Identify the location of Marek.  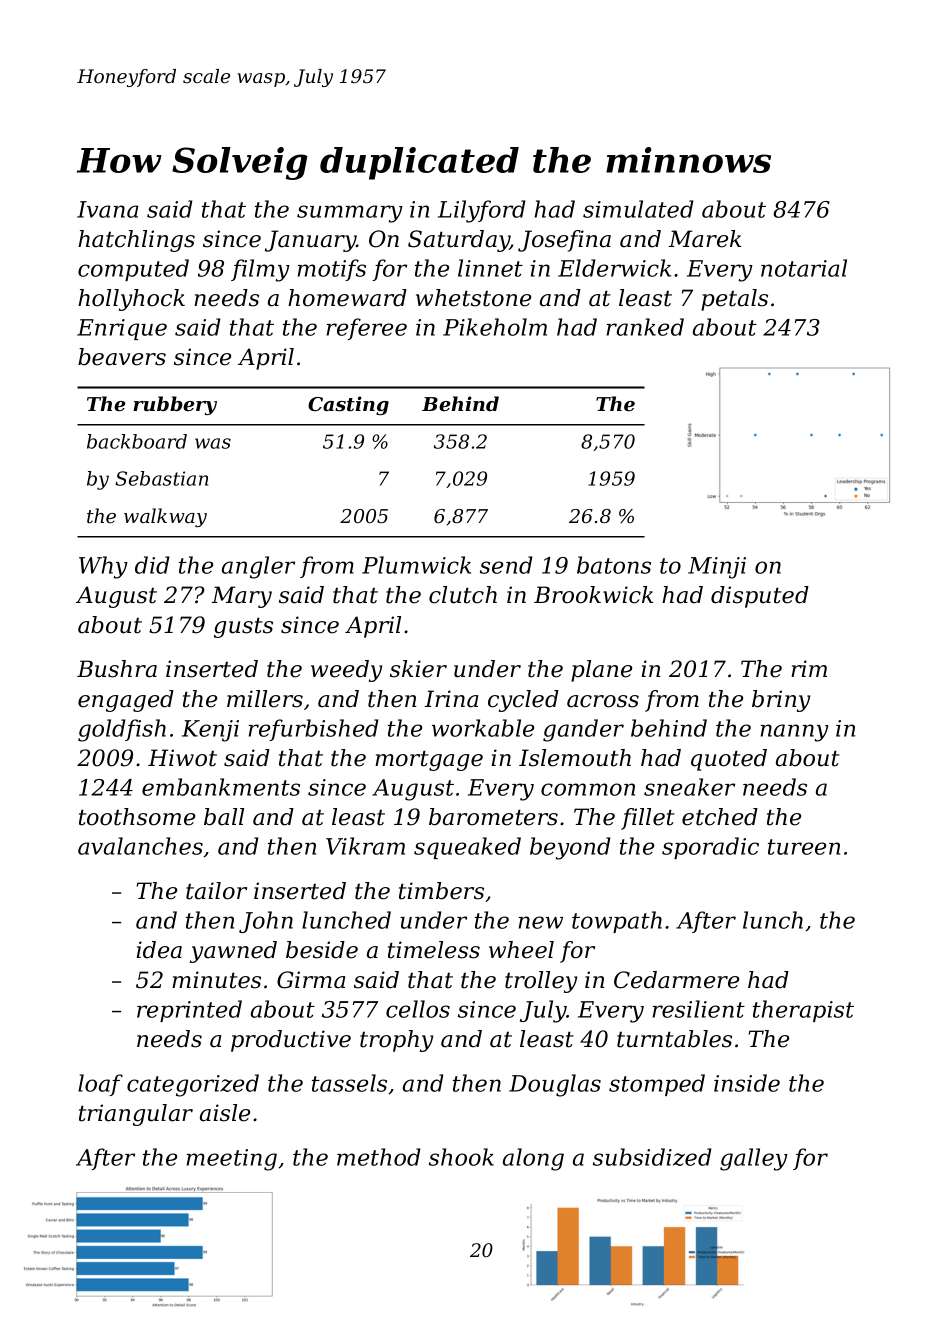
(704, 239).
